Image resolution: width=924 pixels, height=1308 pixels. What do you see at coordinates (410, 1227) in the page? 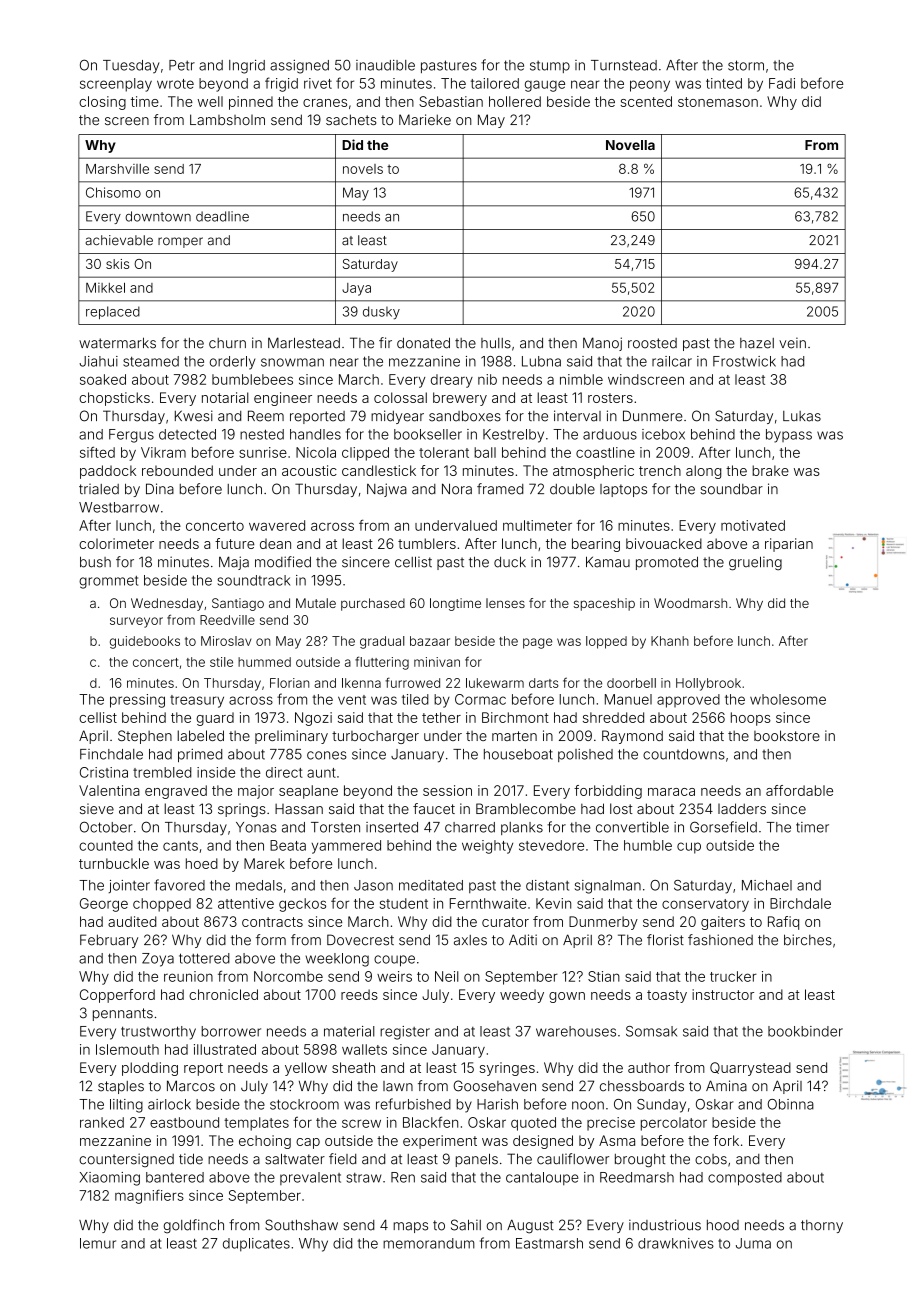
I see `maps` at bounding box center [410, 1227].
